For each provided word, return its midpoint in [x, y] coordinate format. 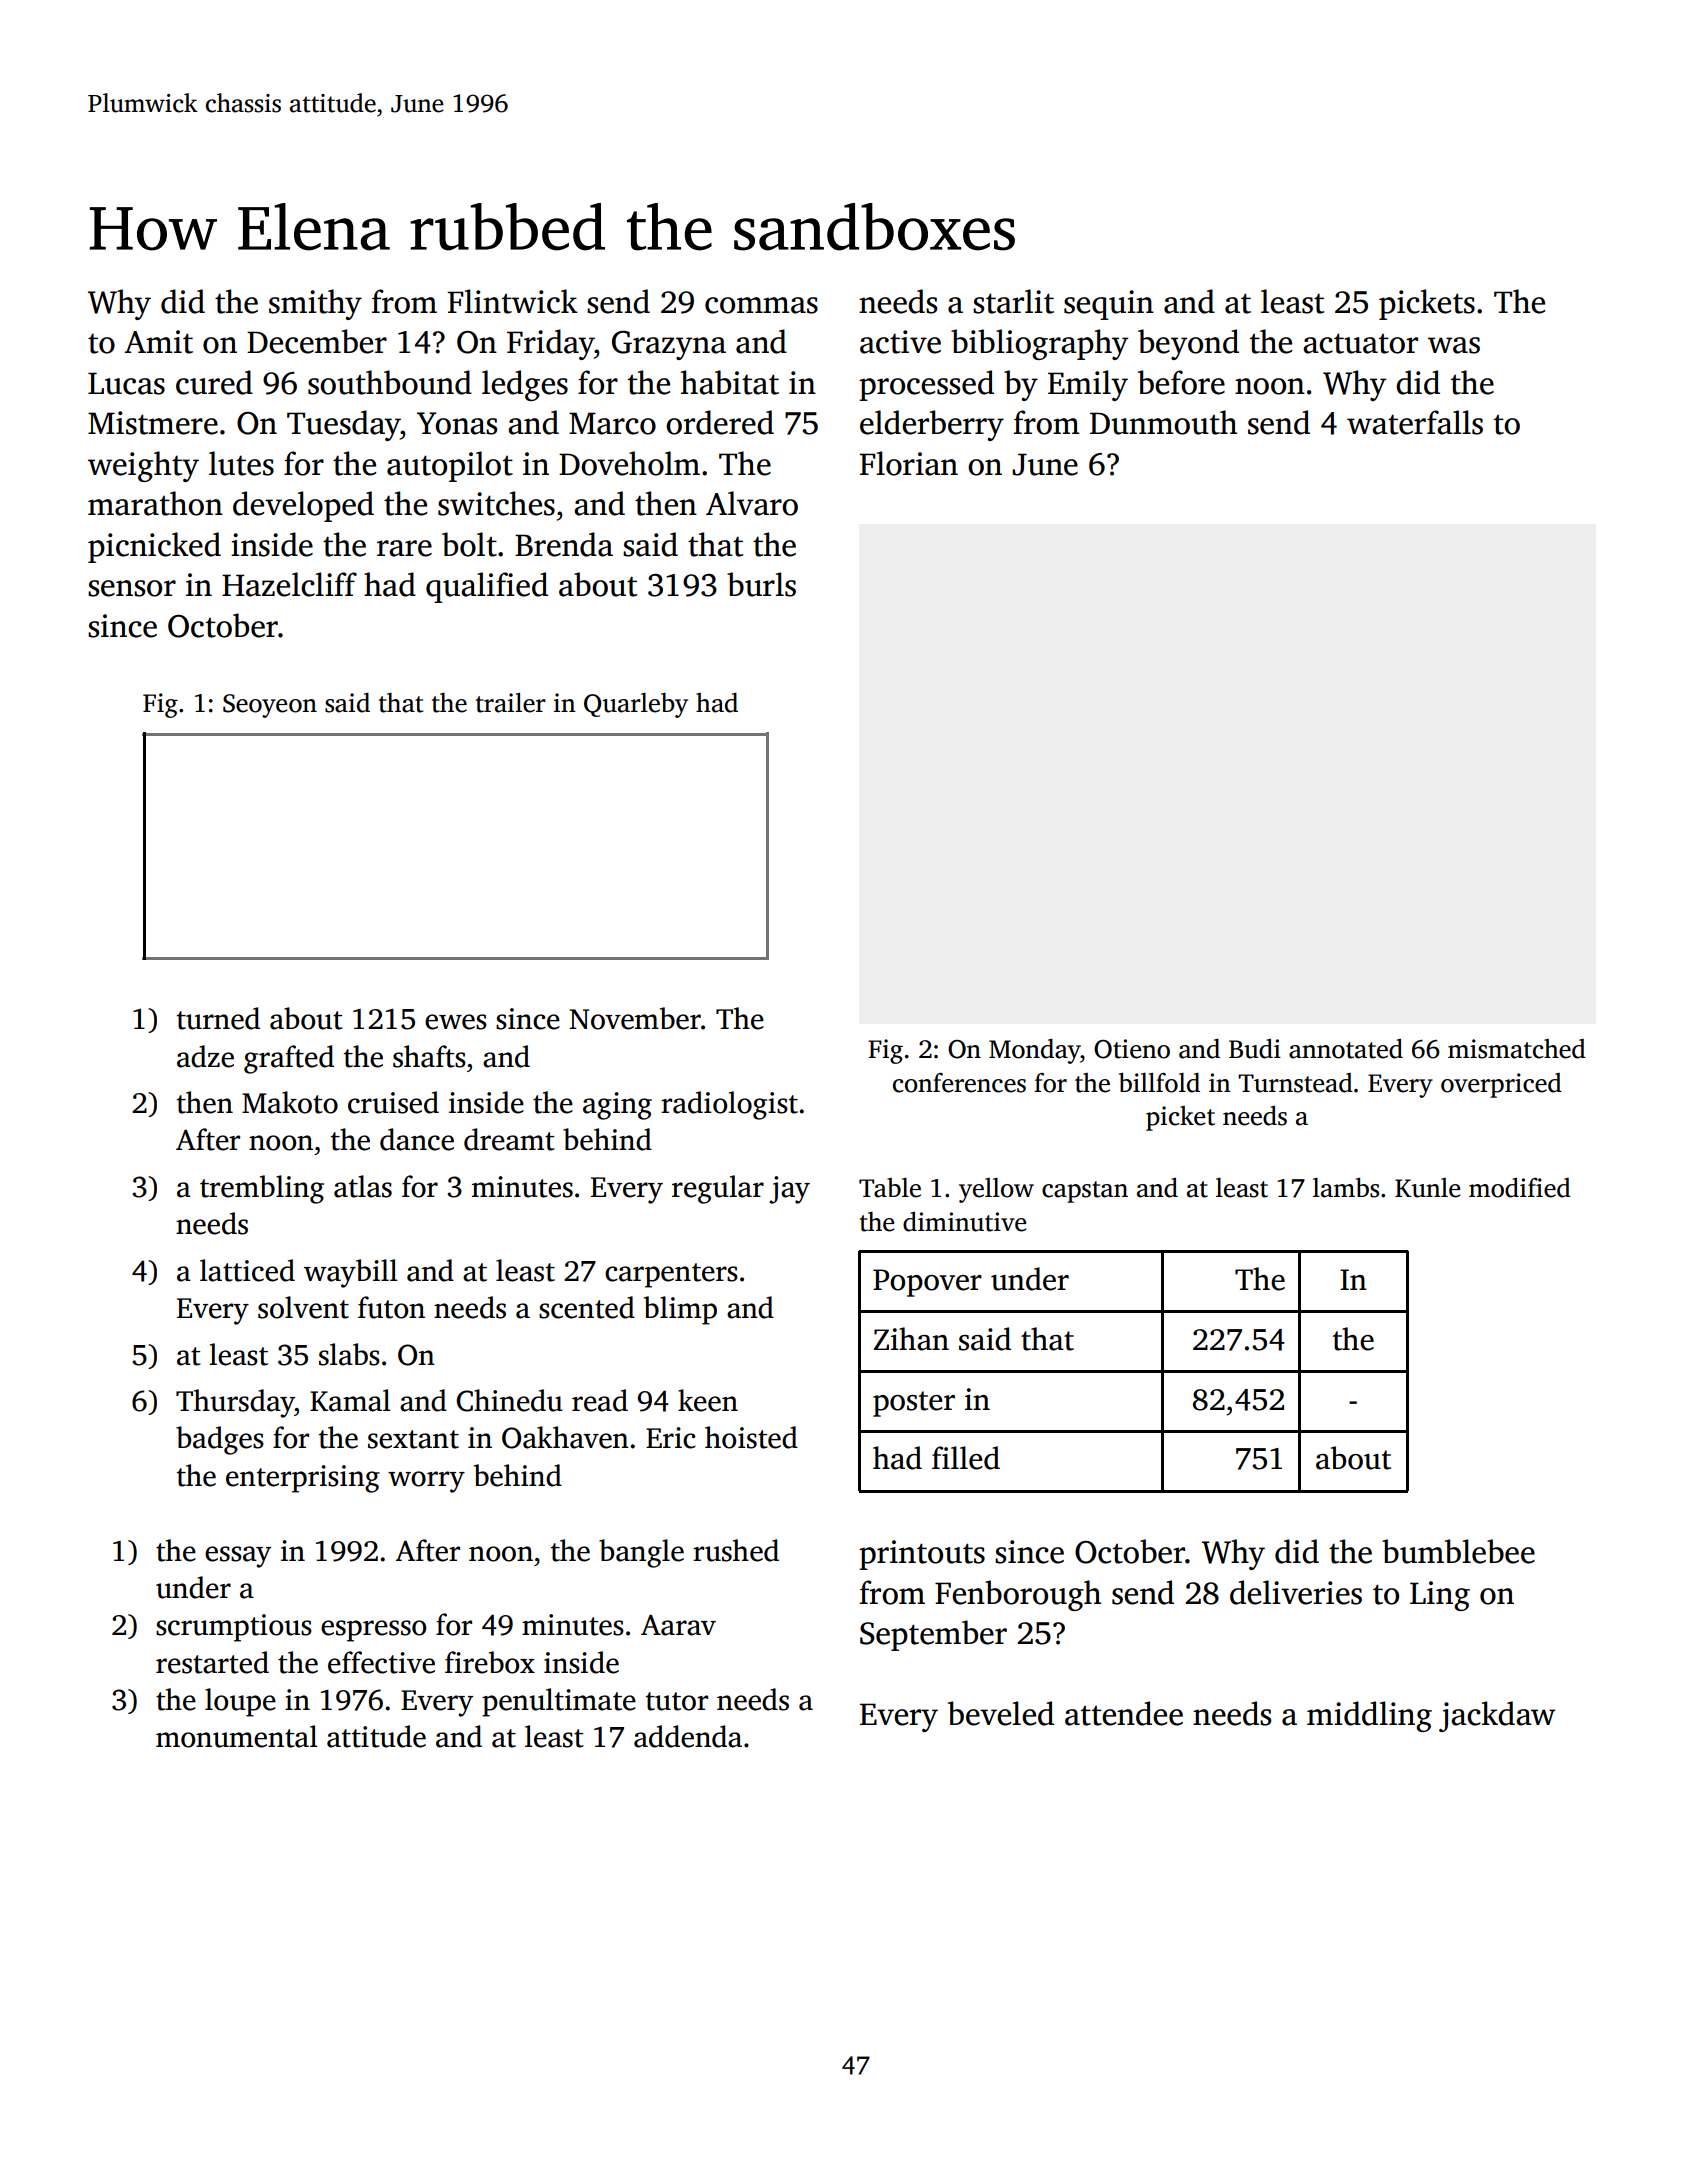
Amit [158, 342]
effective [381, 1662]
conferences [959, 1083]
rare [404, 548]
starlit [1013, 301]
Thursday [235, 1403]
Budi [1255, 1049]
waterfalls [1415, 422]
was [1454, 345]
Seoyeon [270, 706]
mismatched [1517, 1049]
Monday [1034, 1051]
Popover [927, 1283]
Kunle [1427, 1188]
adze [205, 1056]
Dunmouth [1163, 422]
